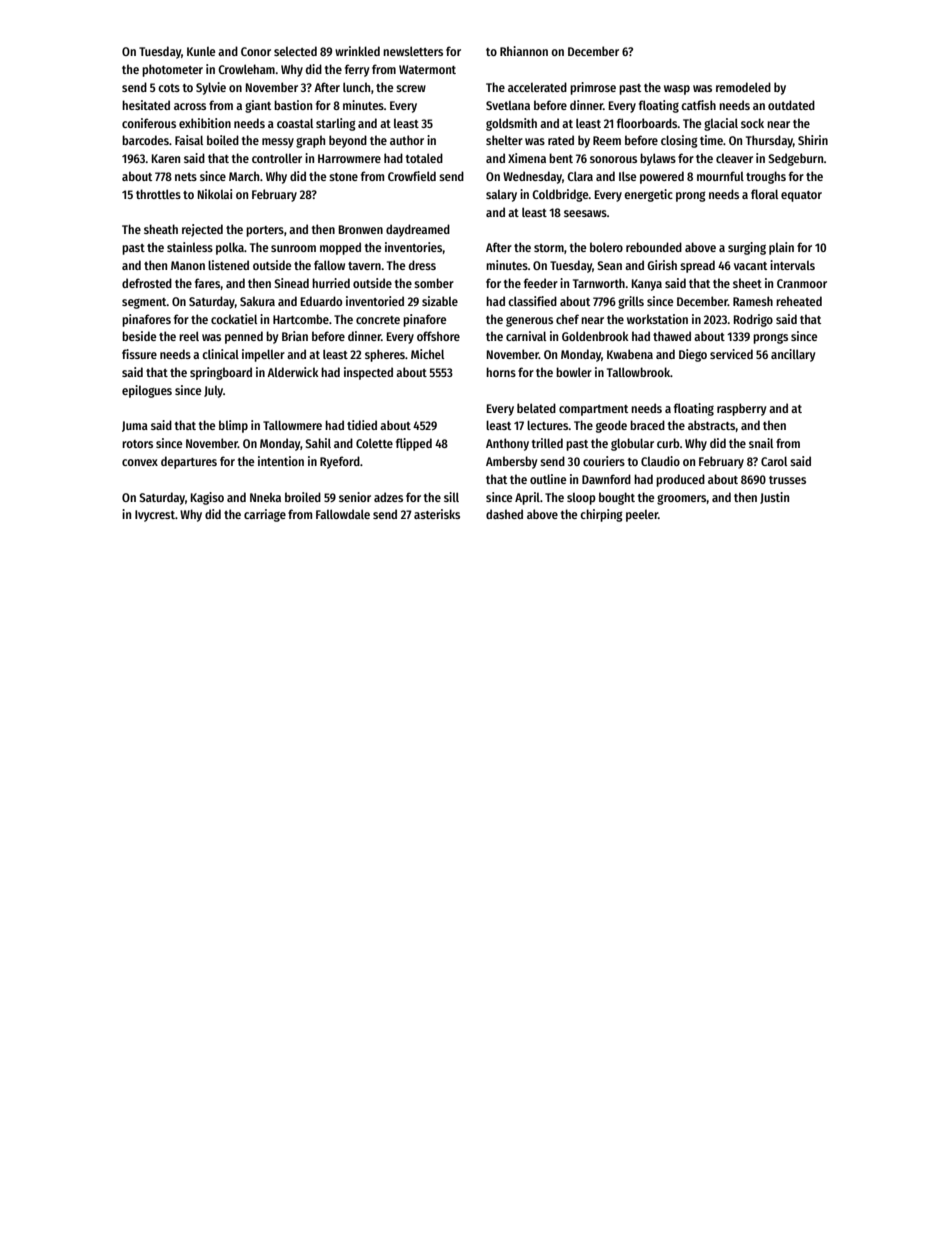 The height and width of the screenshot is (1233, 952). Describe the element at coordinates (642, 516) in the screenshot. I see `peeler` at that location.
